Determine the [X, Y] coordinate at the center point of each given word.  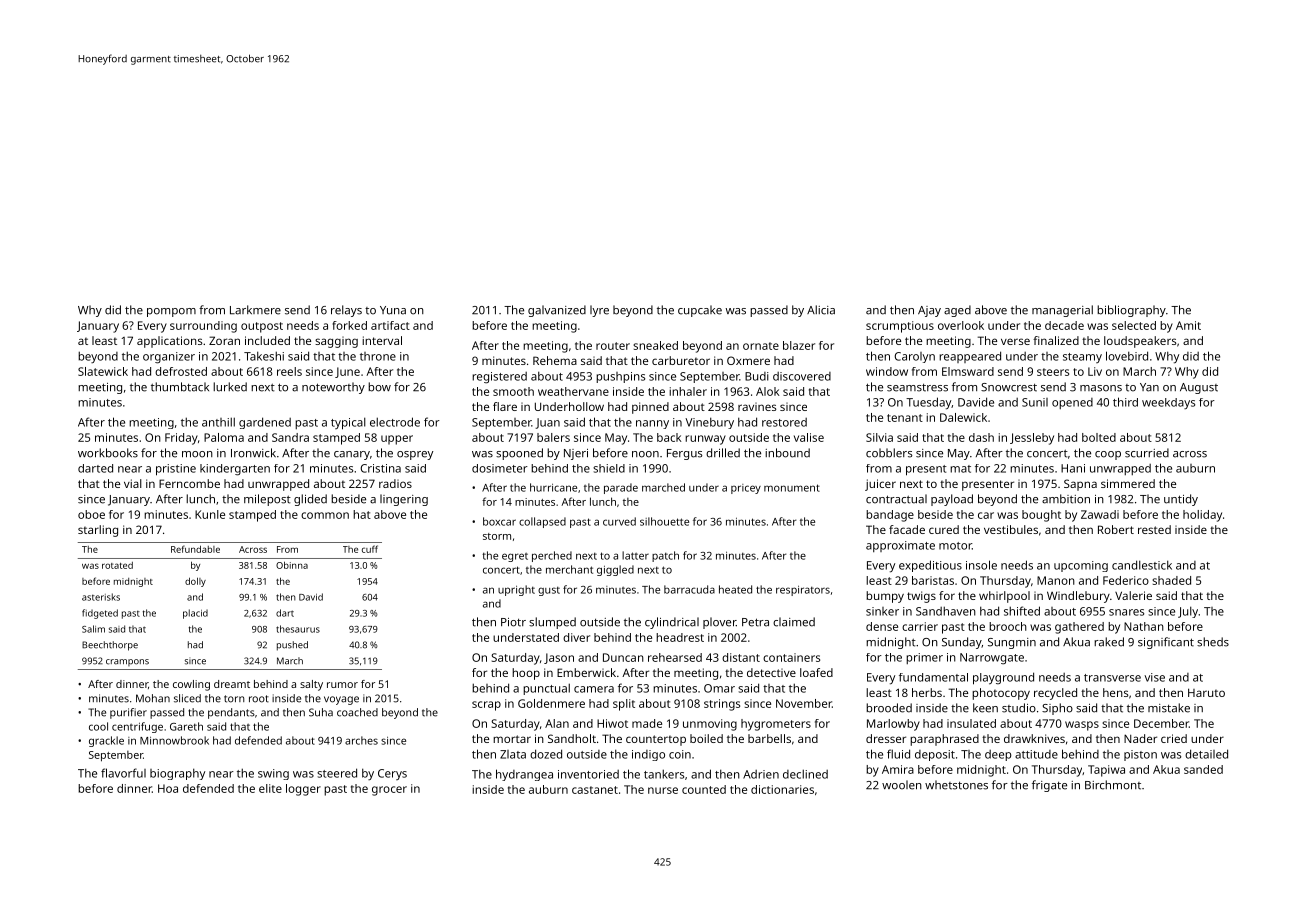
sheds [1213, 642]
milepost [267, 500]
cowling [191, 685]
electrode [395, 422]
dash [981, 437]
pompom [171, 312]
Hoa [168, 788]
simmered [1128, 483]
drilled [723, 453]
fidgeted [100, 614]
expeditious [930, 566]
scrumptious [900, 327]
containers [791, 657]
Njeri [576, 454]
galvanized [557, 311]
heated [735, 589]
